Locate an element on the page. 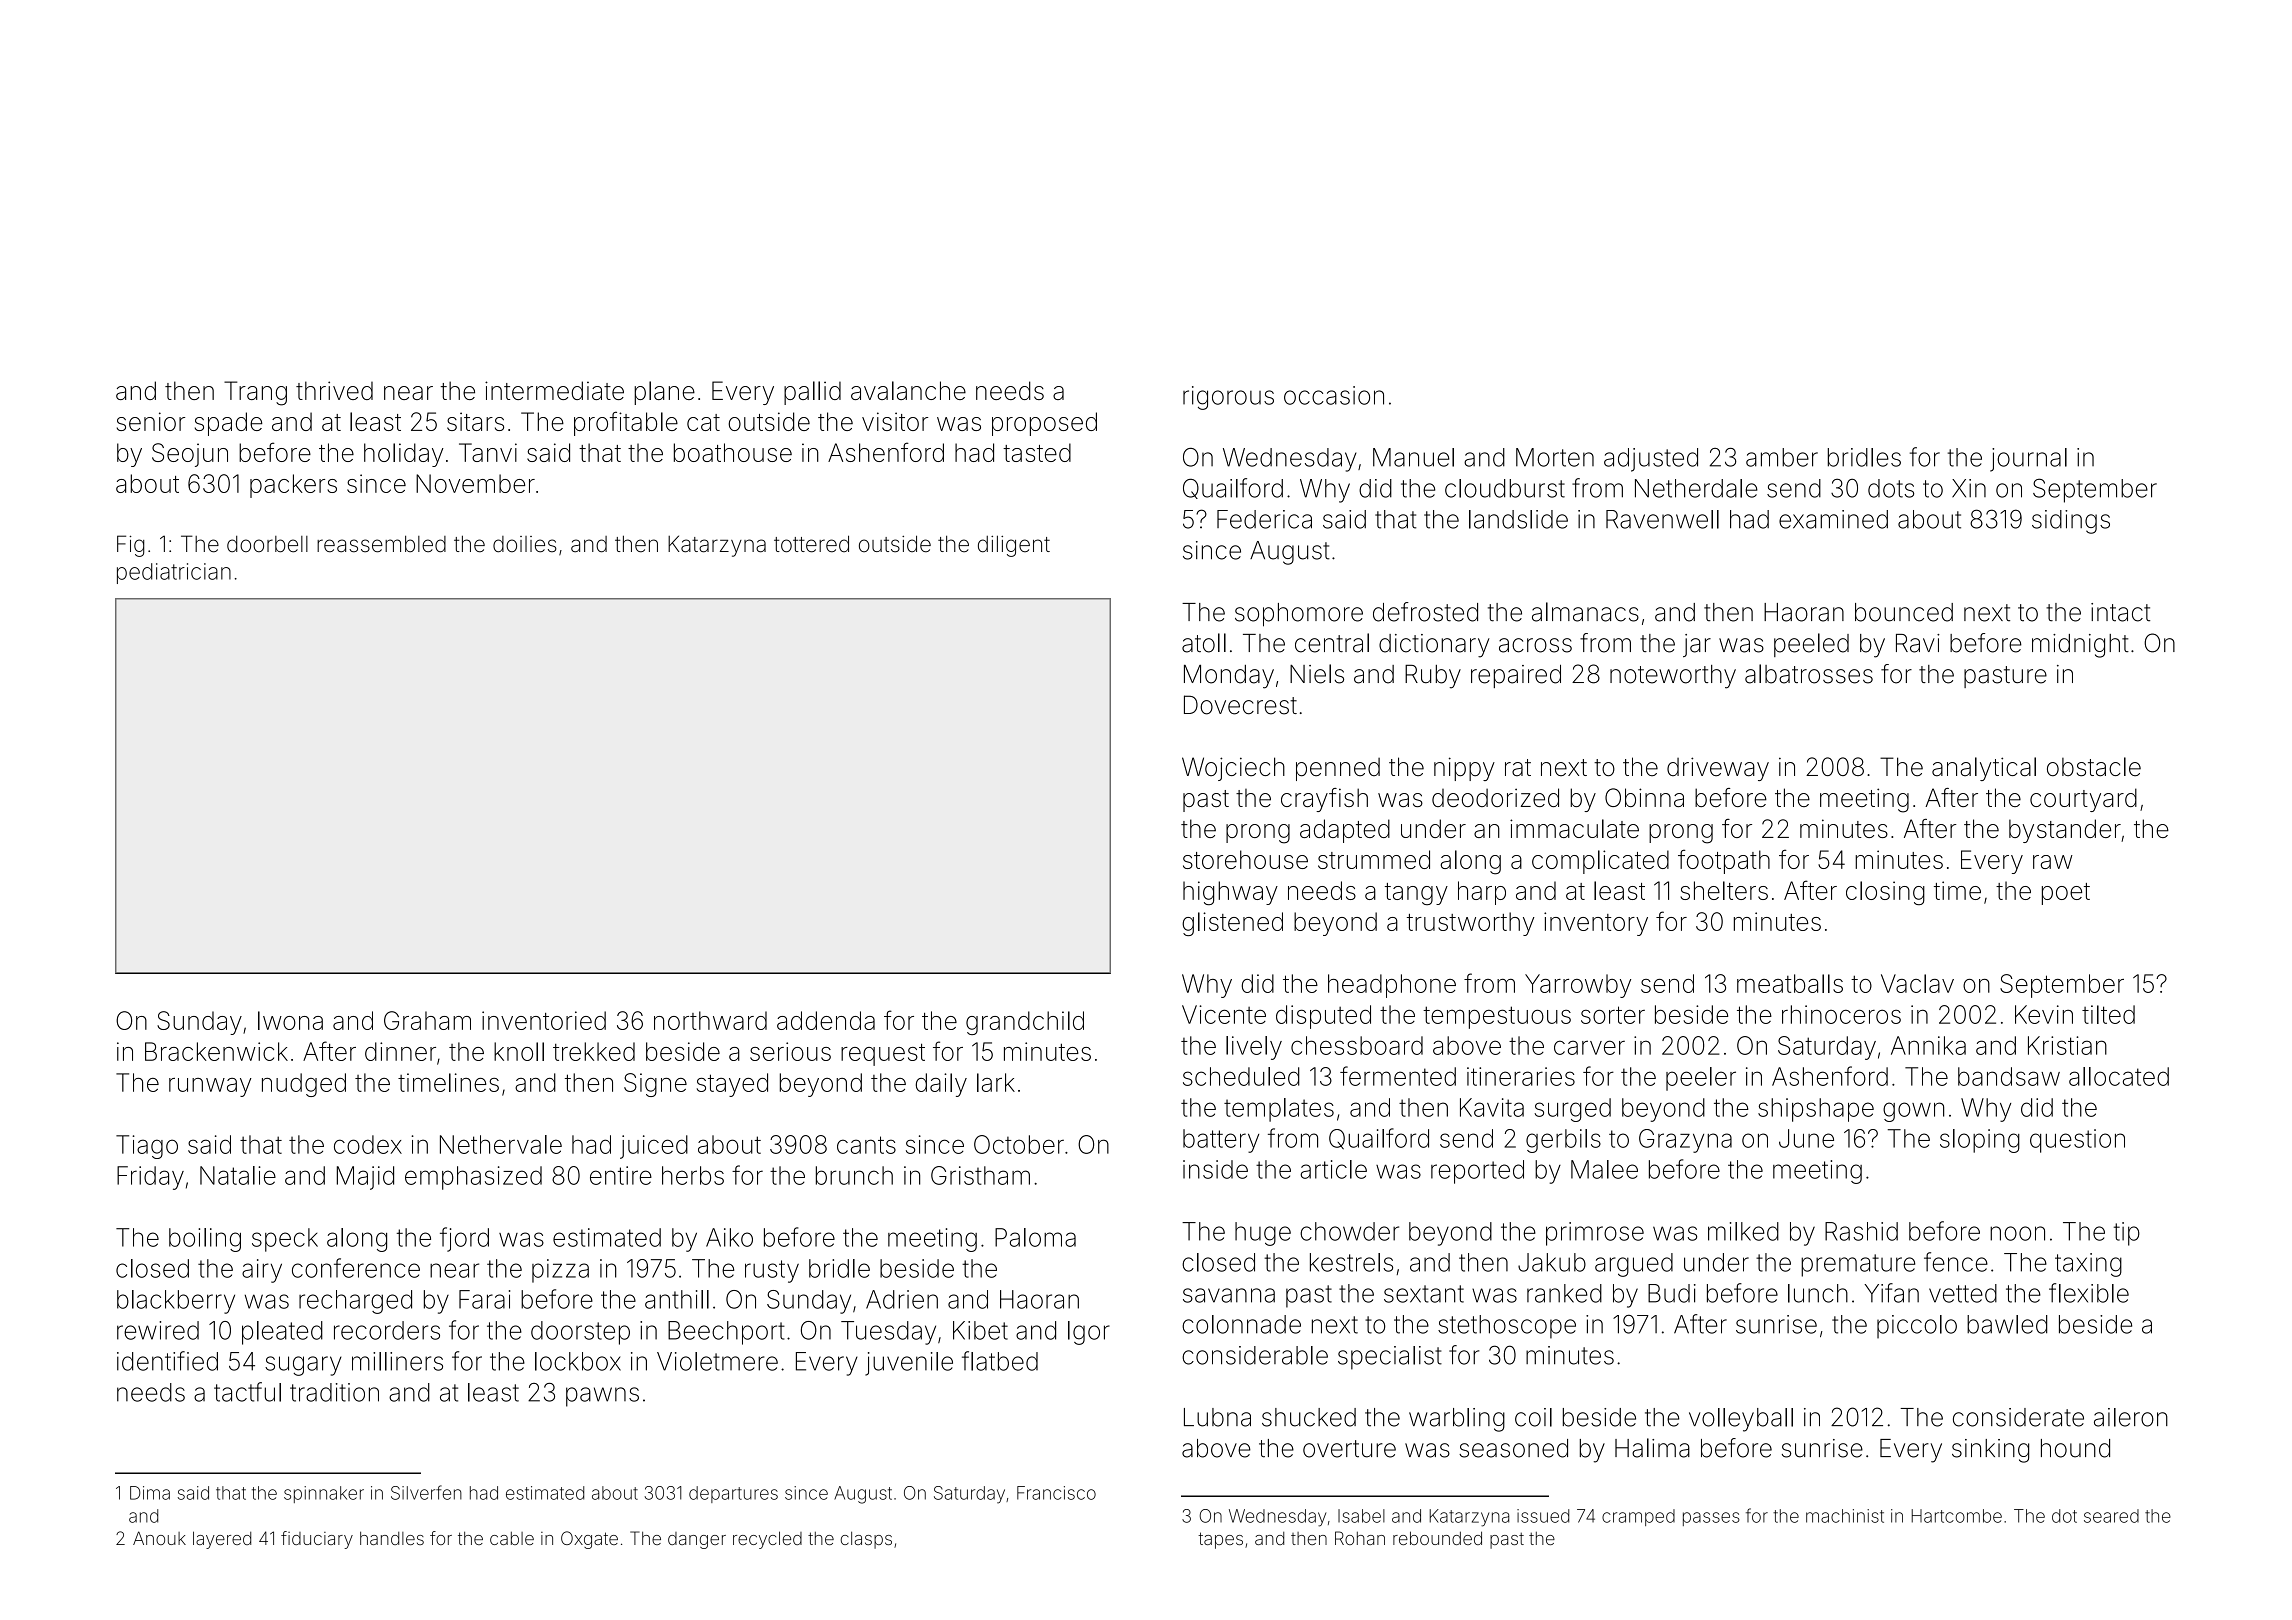  codex is located at coordinates (368, 1144).
